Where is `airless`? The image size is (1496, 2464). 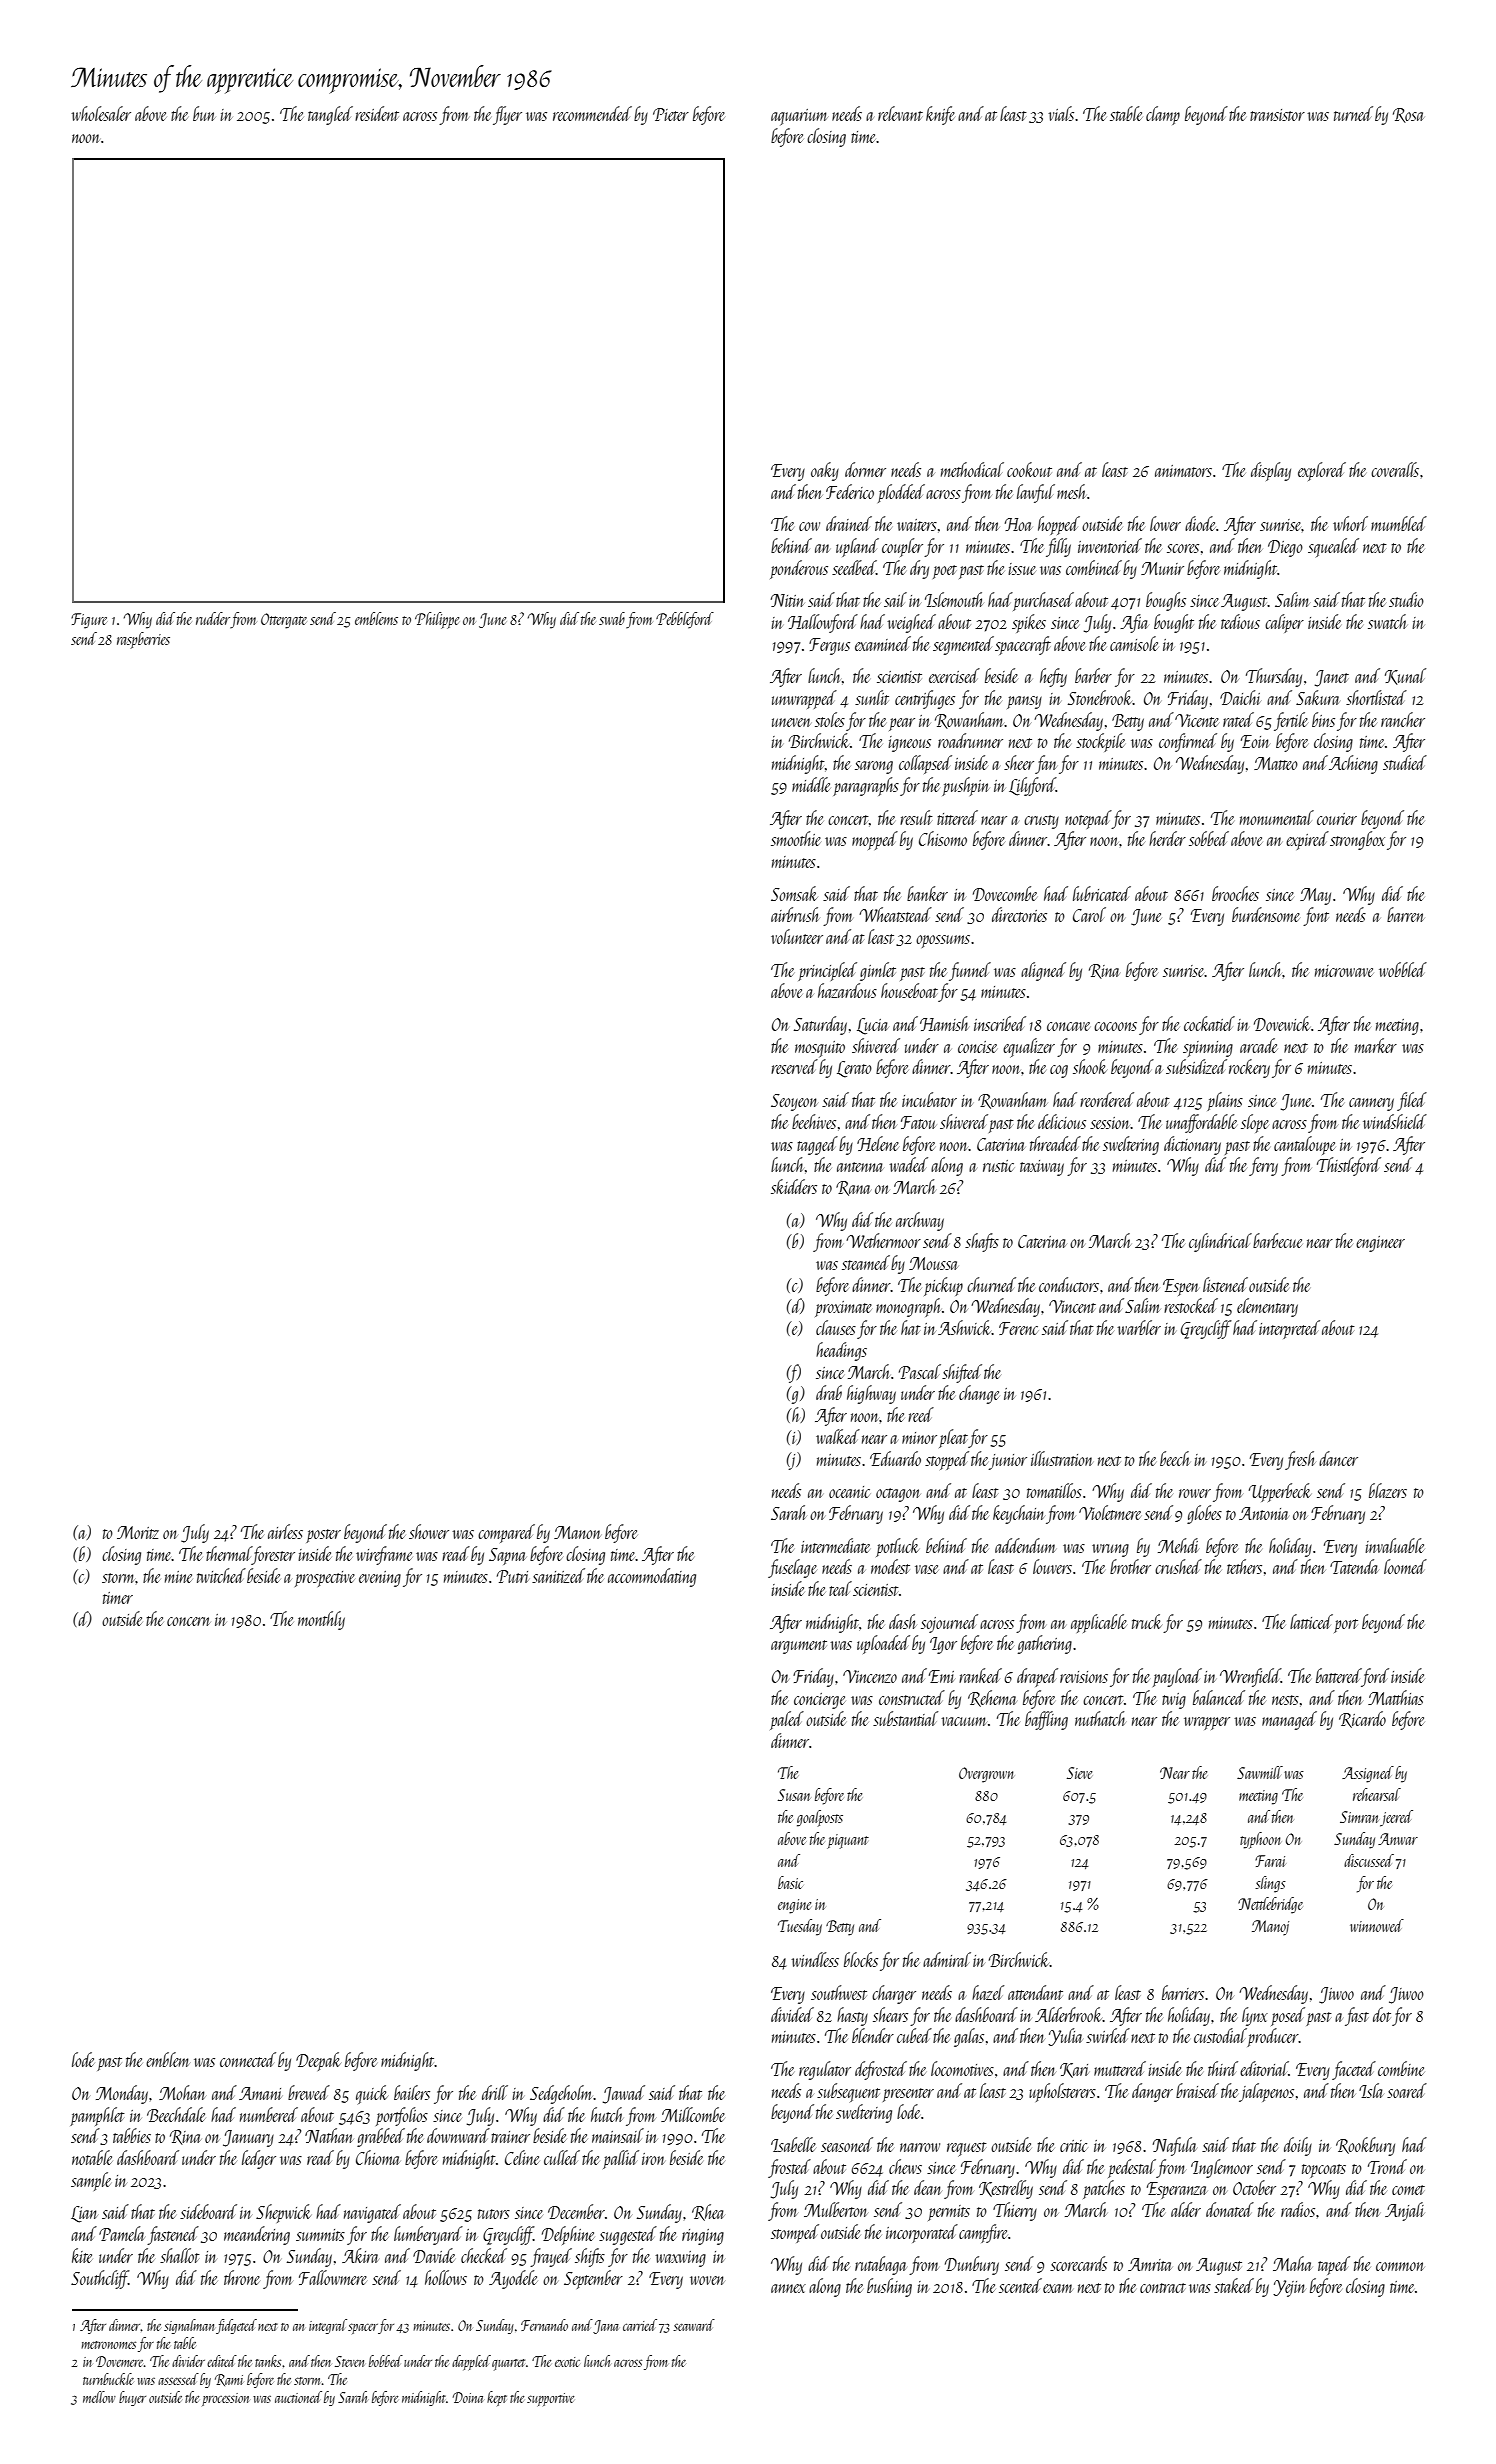
airless is located at coordinates (285, 1531).
